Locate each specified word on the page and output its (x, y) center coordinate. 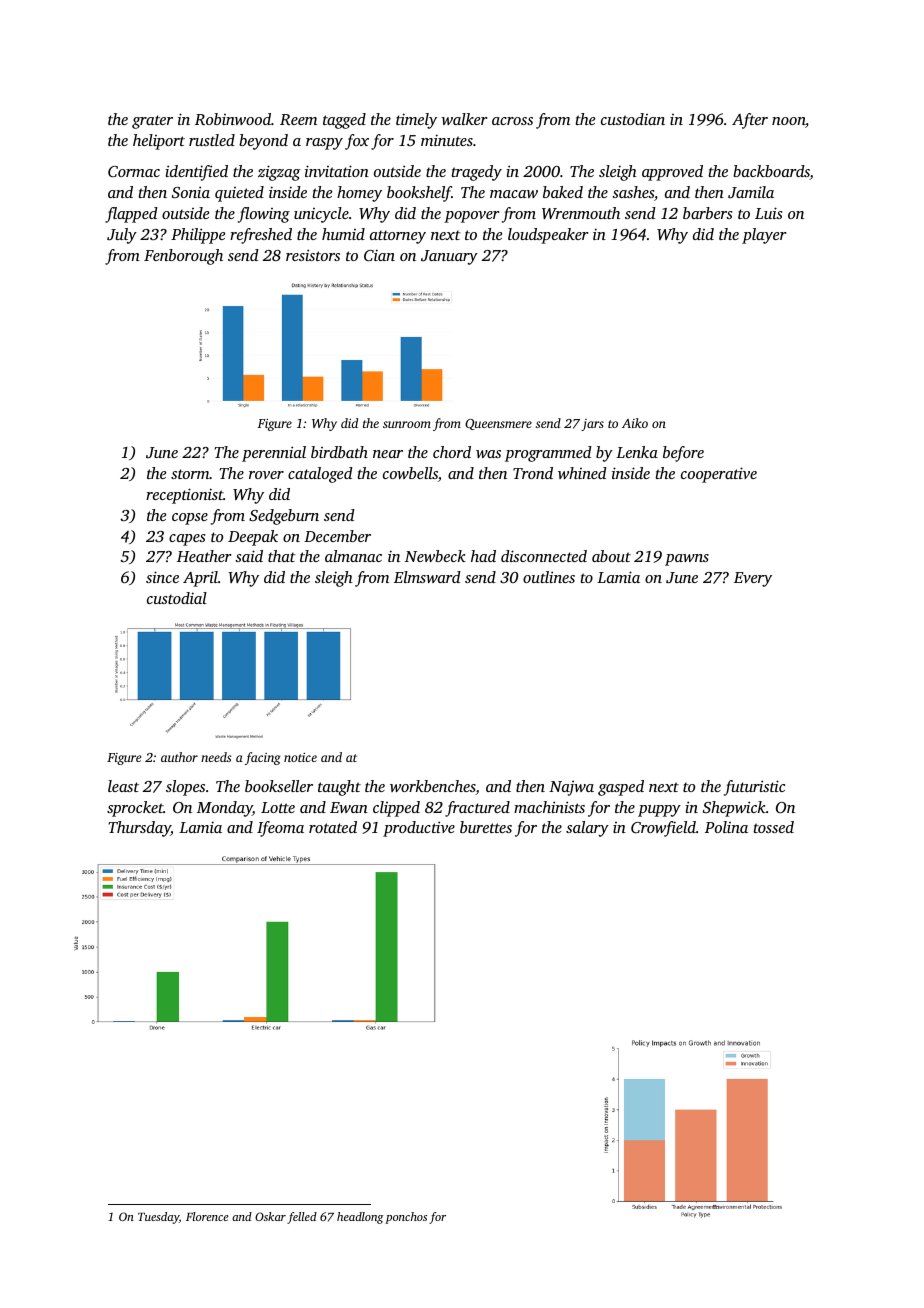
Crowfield (663, 829)
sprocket (135, 809)
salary (587, 829)
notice (300, 757)
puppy (659, 811)
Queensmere (498, 424)
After (750, 121)
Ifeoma (280, 829)
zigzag (279, 173)
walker (464, 119)
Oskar (270, 1216)
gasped (621, 788)
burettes (486, 827)
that (282, 556)
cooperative (719, 475)
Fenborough (183, 257)
